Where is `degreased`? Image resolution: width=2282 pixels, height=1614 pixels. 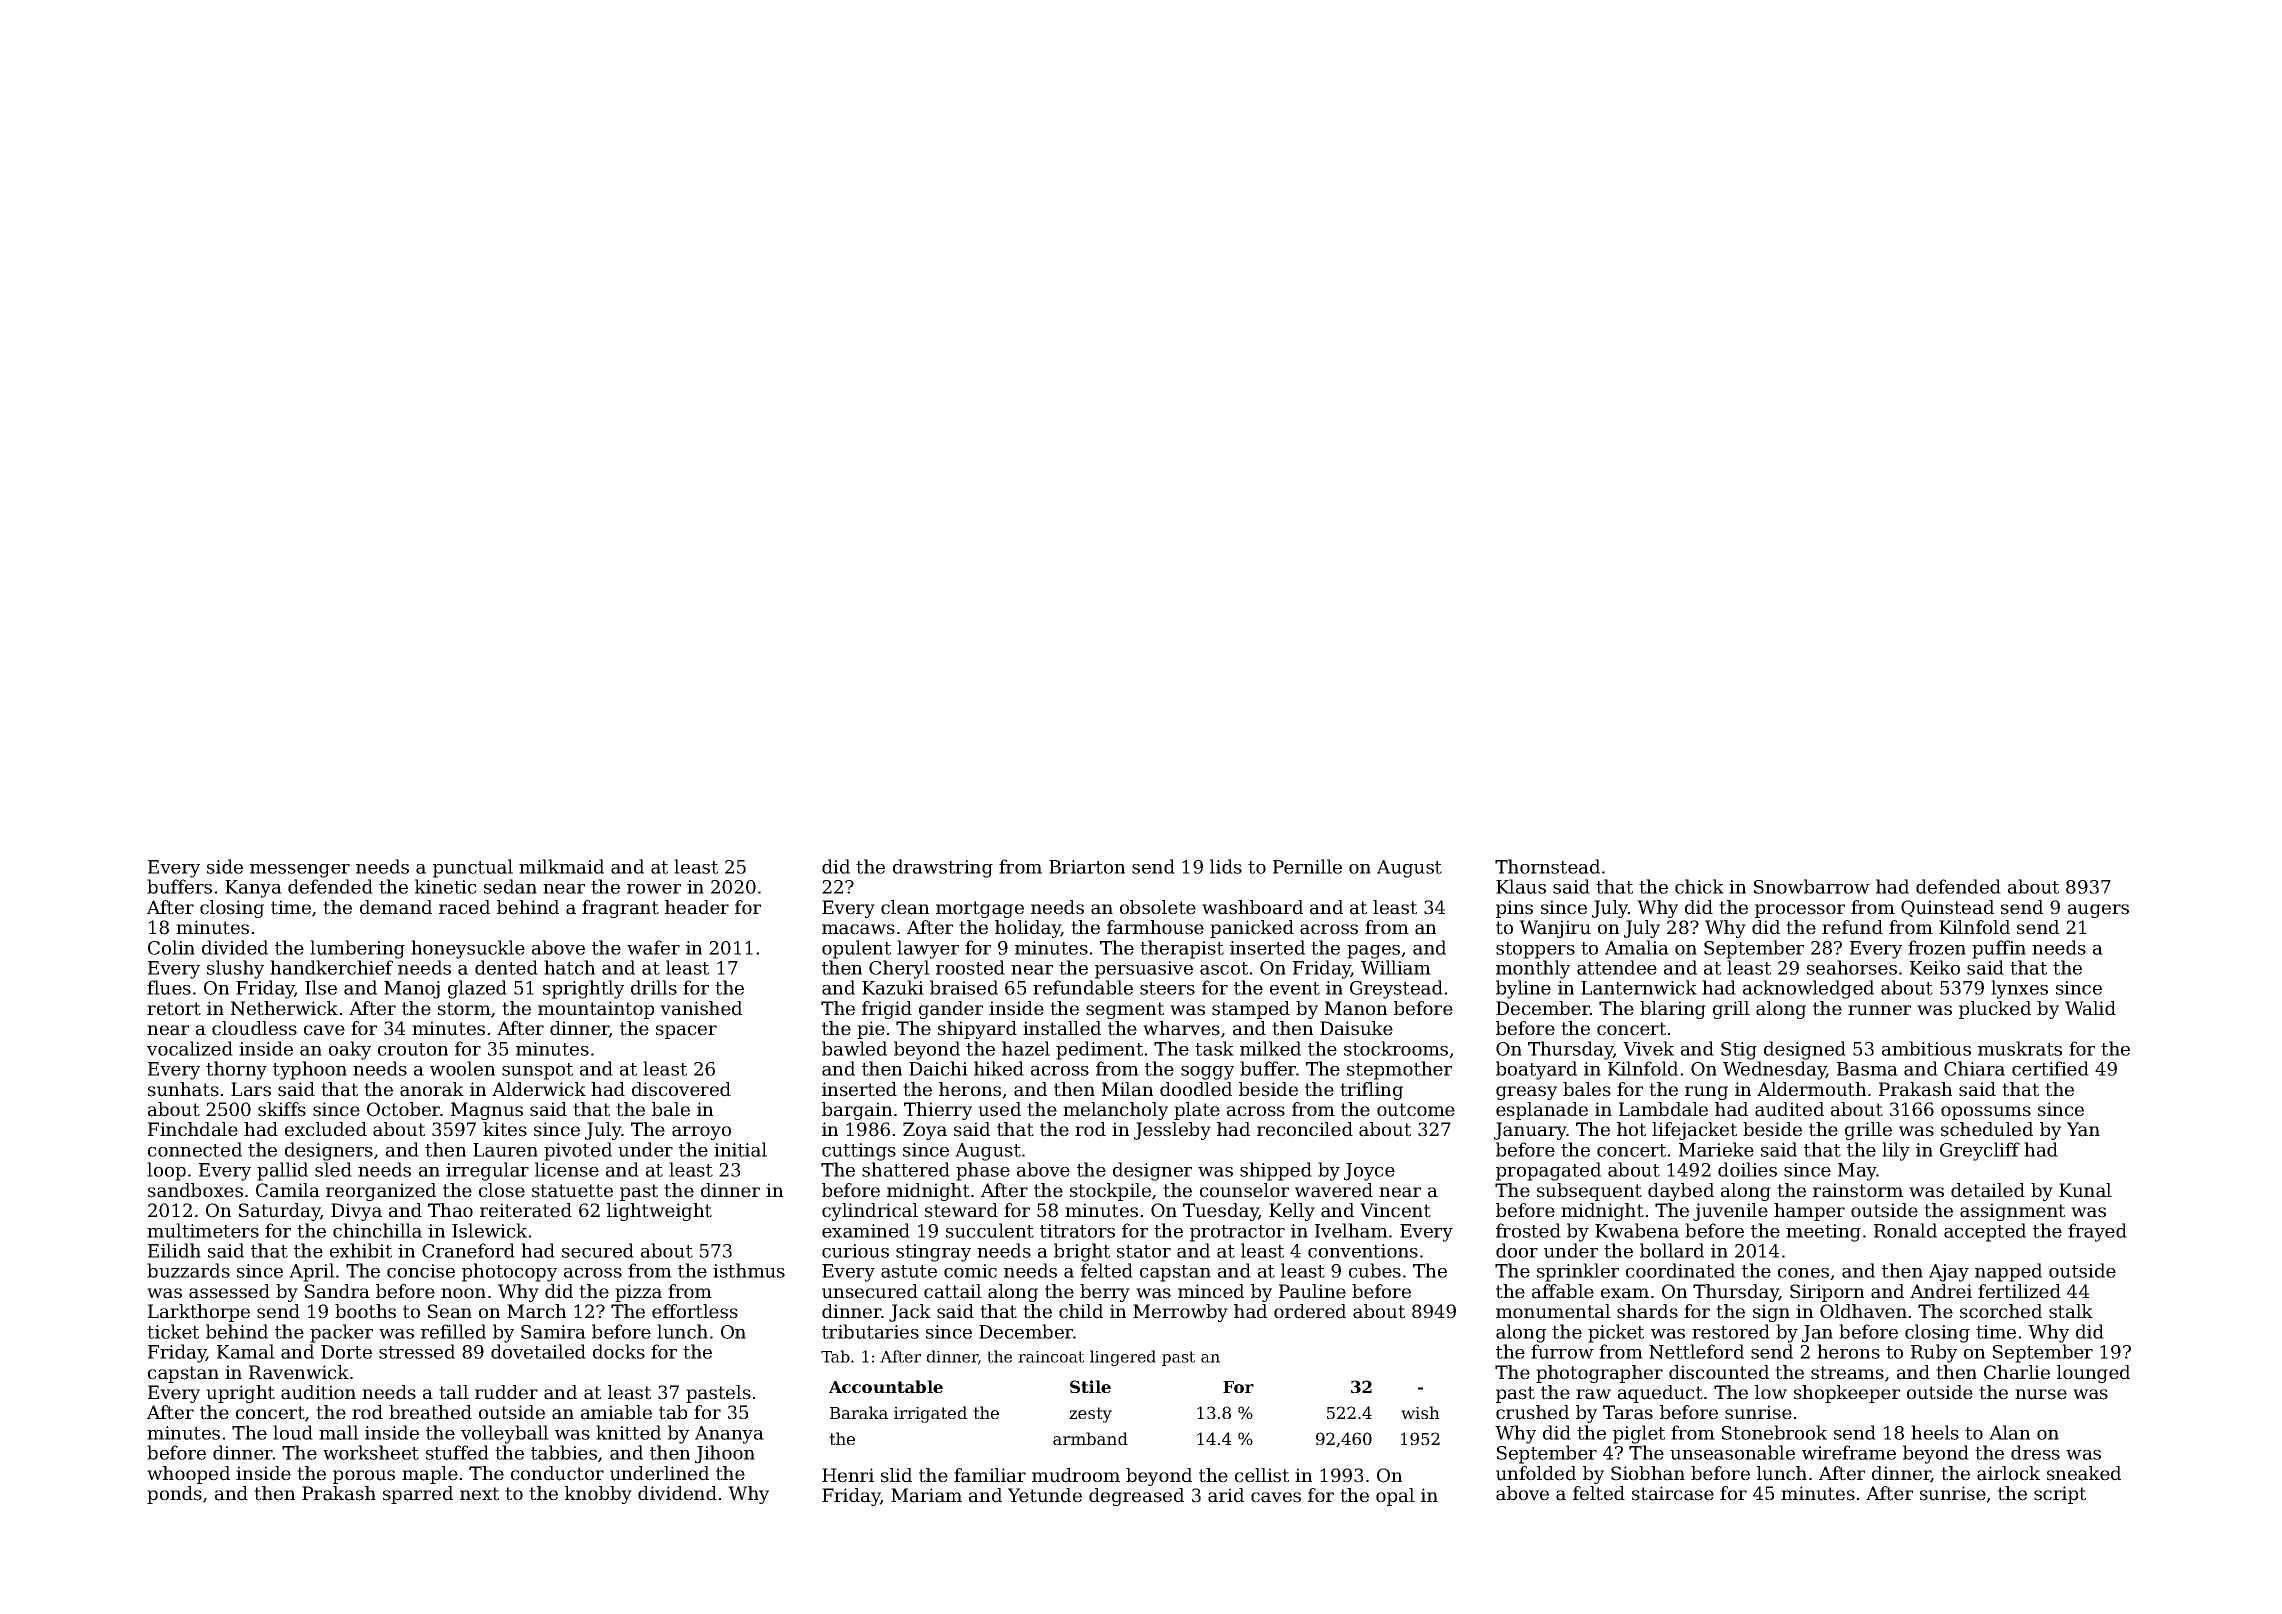
degreased is located at coordinates (1136, 1497).
